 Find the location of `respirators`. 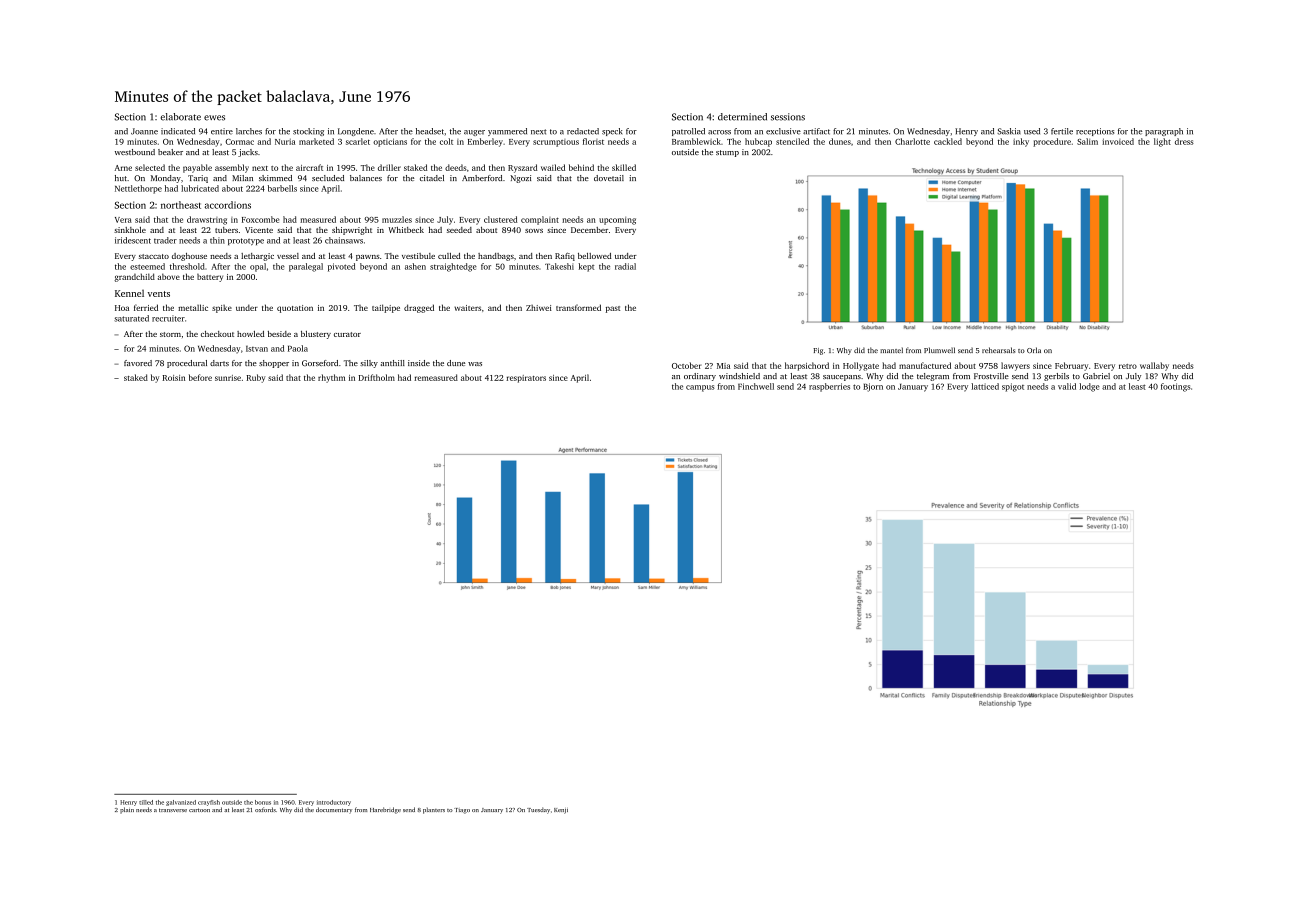

respirators is located at coordinates (526, 379).
